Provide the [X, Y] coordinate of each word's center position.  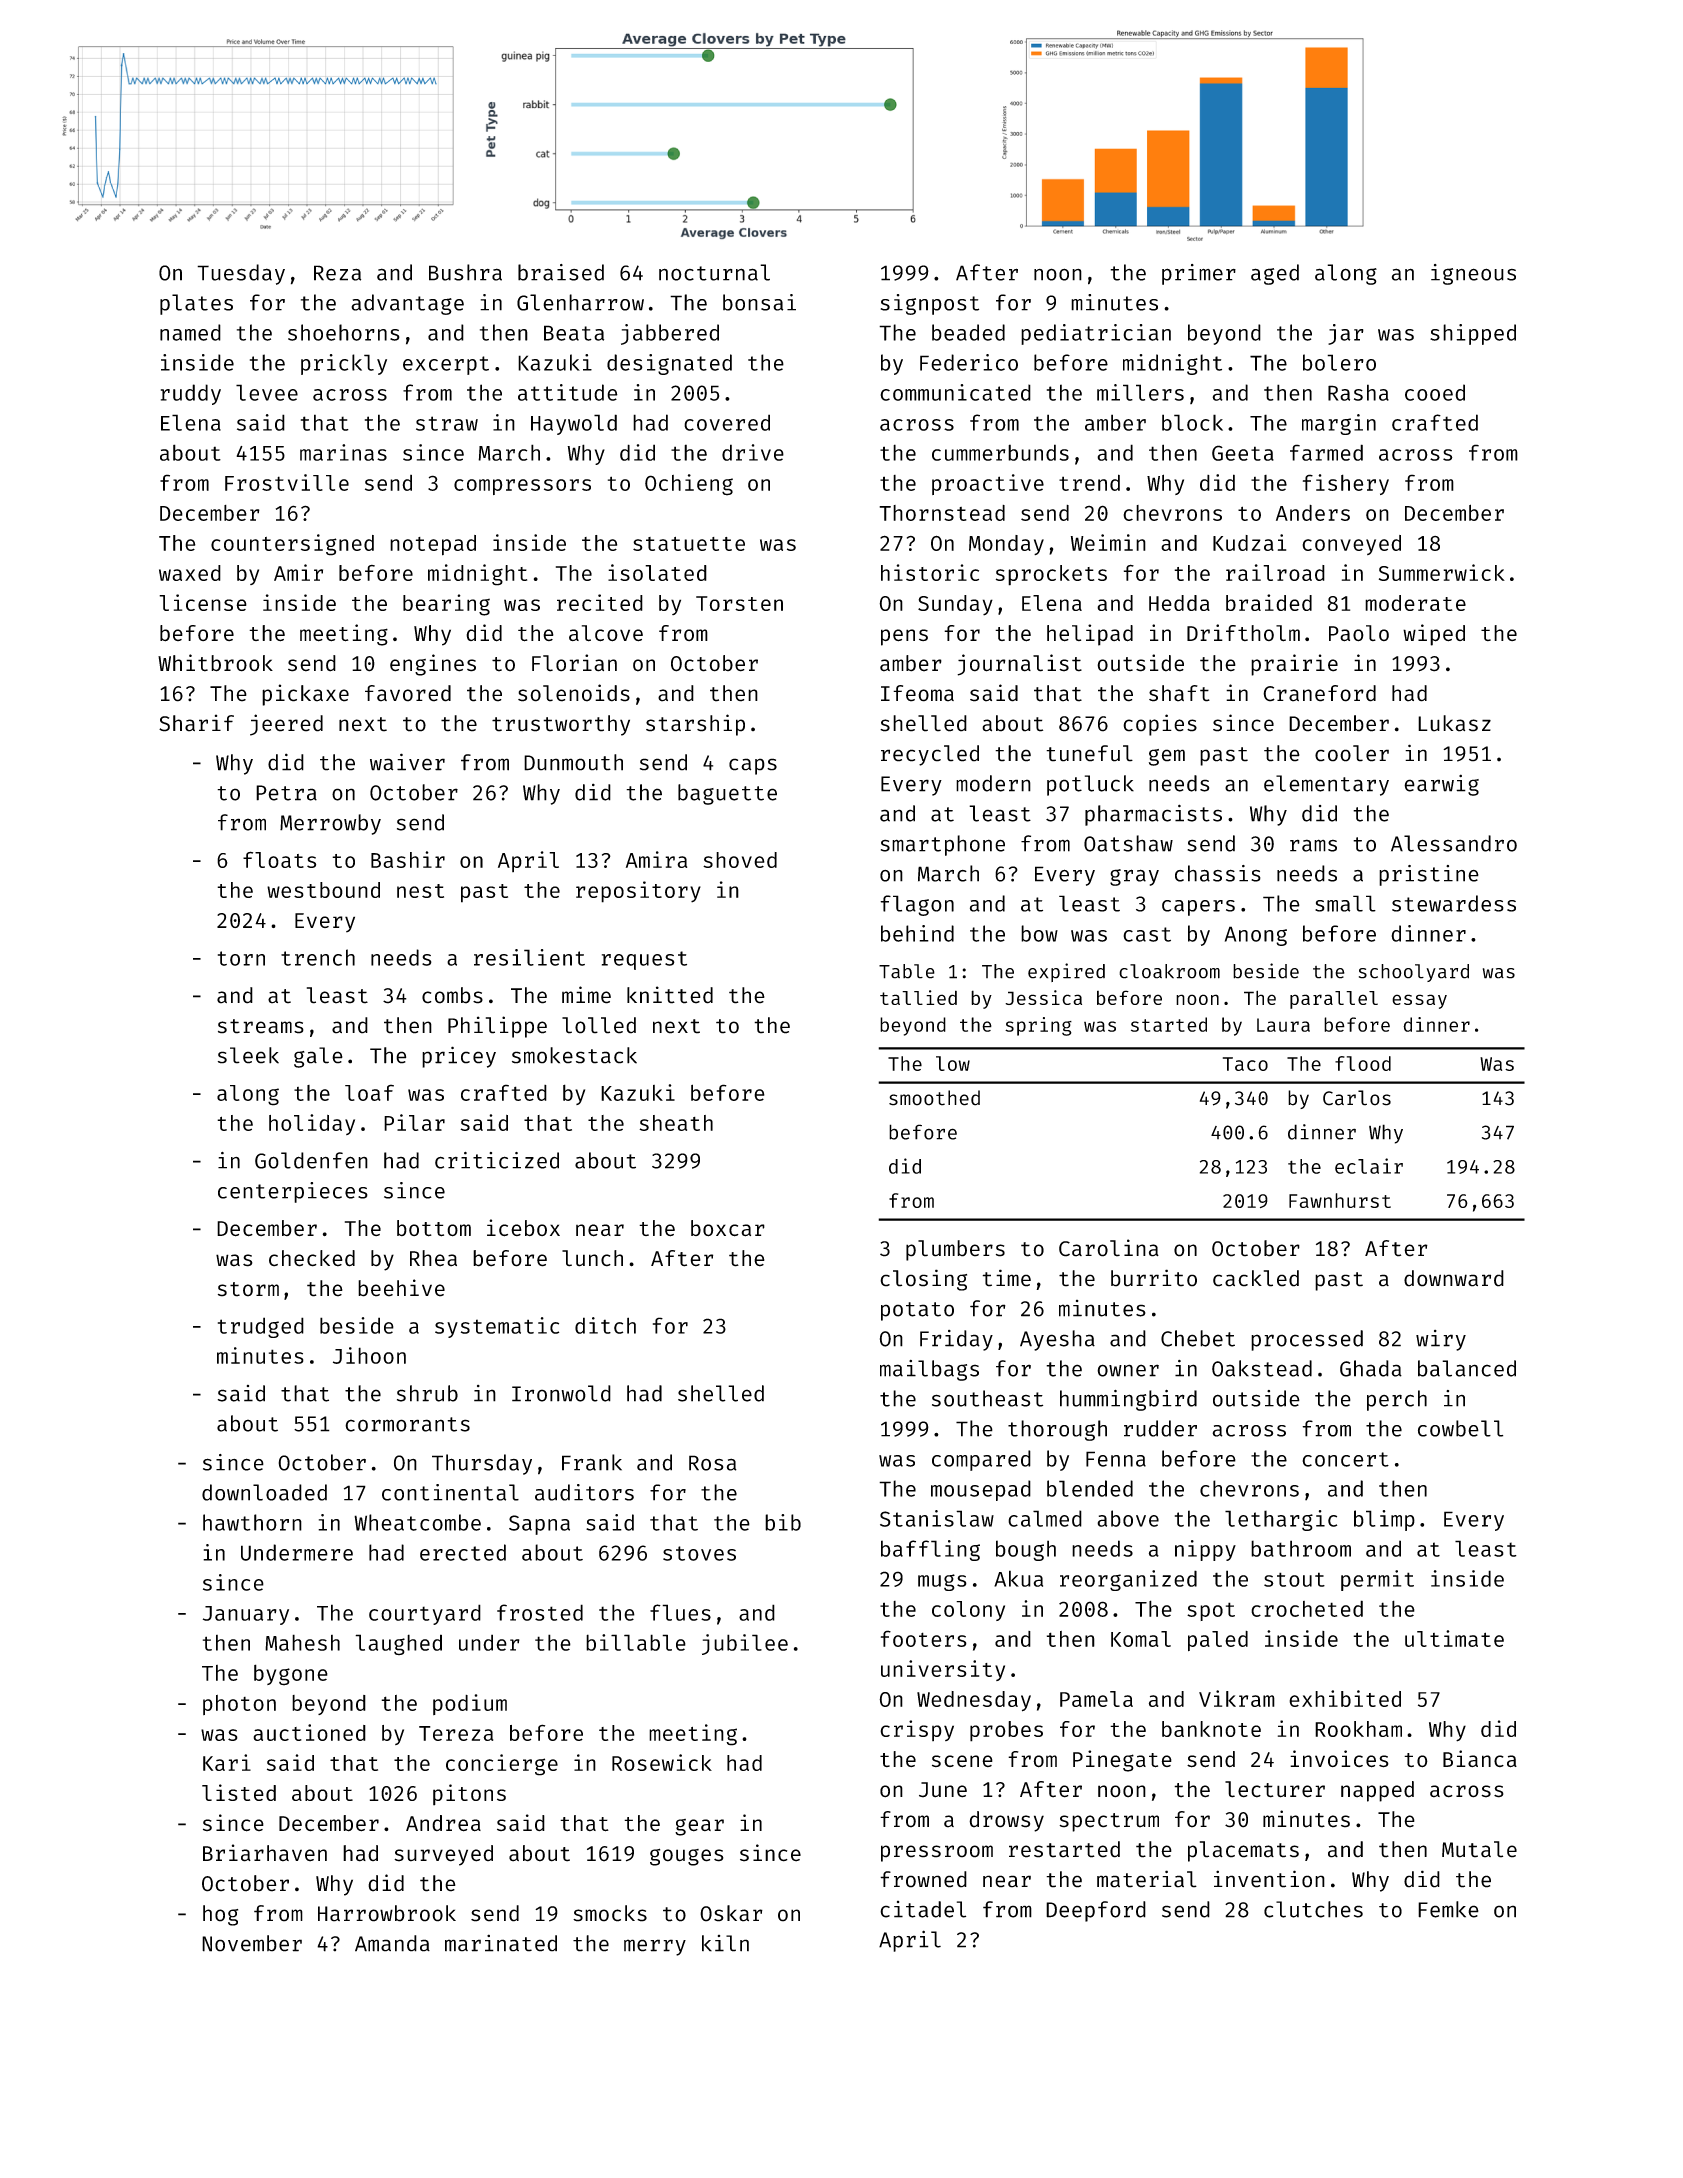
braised [561, 272]
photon [239, 1705]
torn [241, 958]
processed [1307, 1340]
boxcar [728, 1228]
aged [1275, 274]
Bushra [465, 272]
